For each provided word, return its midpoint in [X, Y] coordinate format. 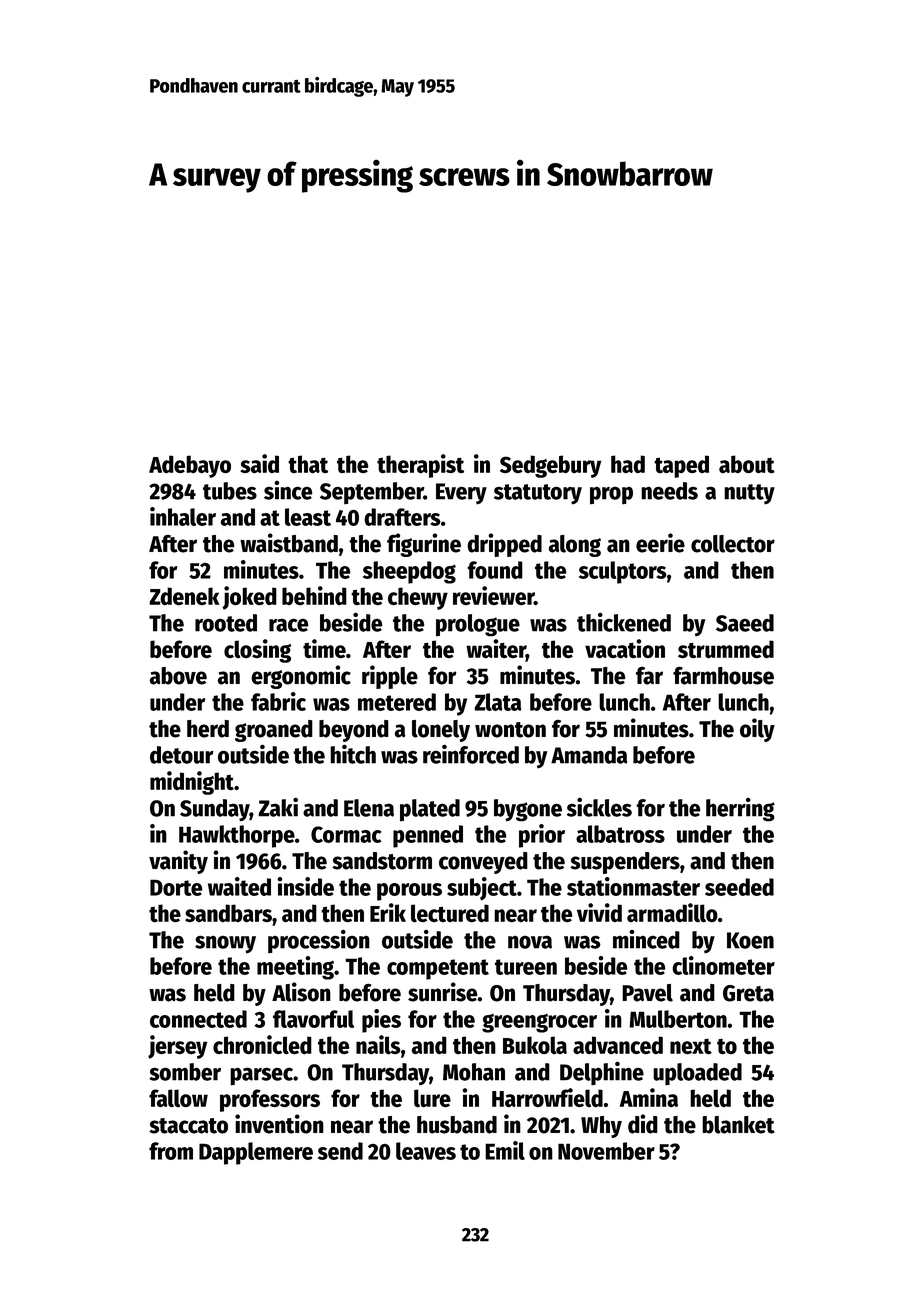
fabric [278, 701]
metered [397, 702]
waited [239, 886]
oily [757, 730]
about [747, 464]
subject [482, 889]
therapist [420, 466]
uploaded [697, 1074]
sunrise [443, 992]
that [308, 464]
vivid [599, 912]
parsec [261, 1076]
